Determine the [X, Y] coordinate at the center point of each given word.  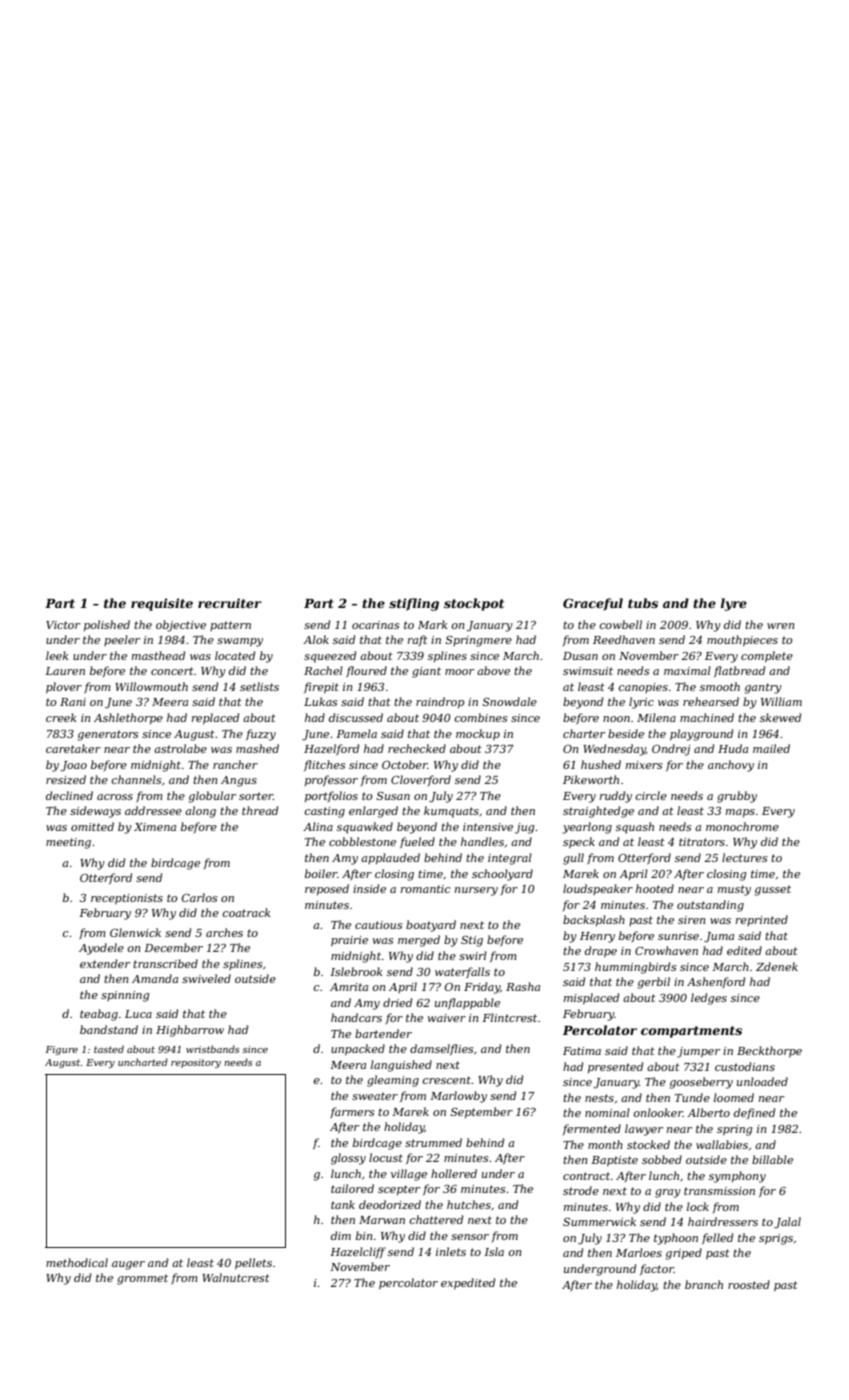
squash [635, 828]
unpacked [358, 1049]
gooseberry [701, 1083]
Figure [62, 1050]
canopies [643, 688]
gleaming [393, 1081]
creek [61, 717]
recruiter [229, 603]
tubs [643, 603]
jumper [698, 1052]
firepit [321, 687]
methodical [77, 1262]
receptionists [127, 899]
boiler [321, 873]
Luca [138, 1014]
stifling [414, 604]
